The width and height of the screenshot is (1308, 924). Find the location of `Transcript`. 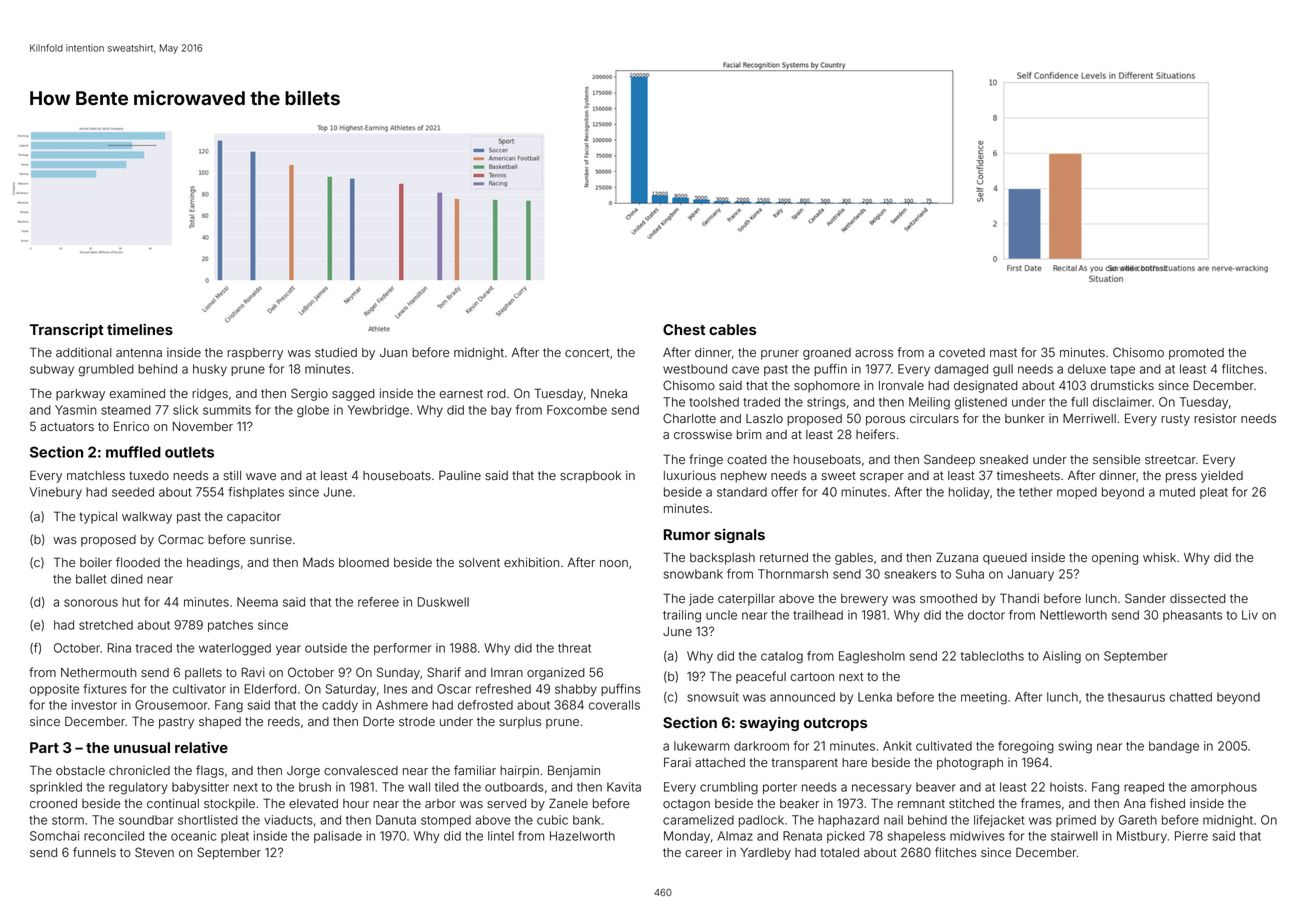

Transcript is located at coordinates (67, 330).
